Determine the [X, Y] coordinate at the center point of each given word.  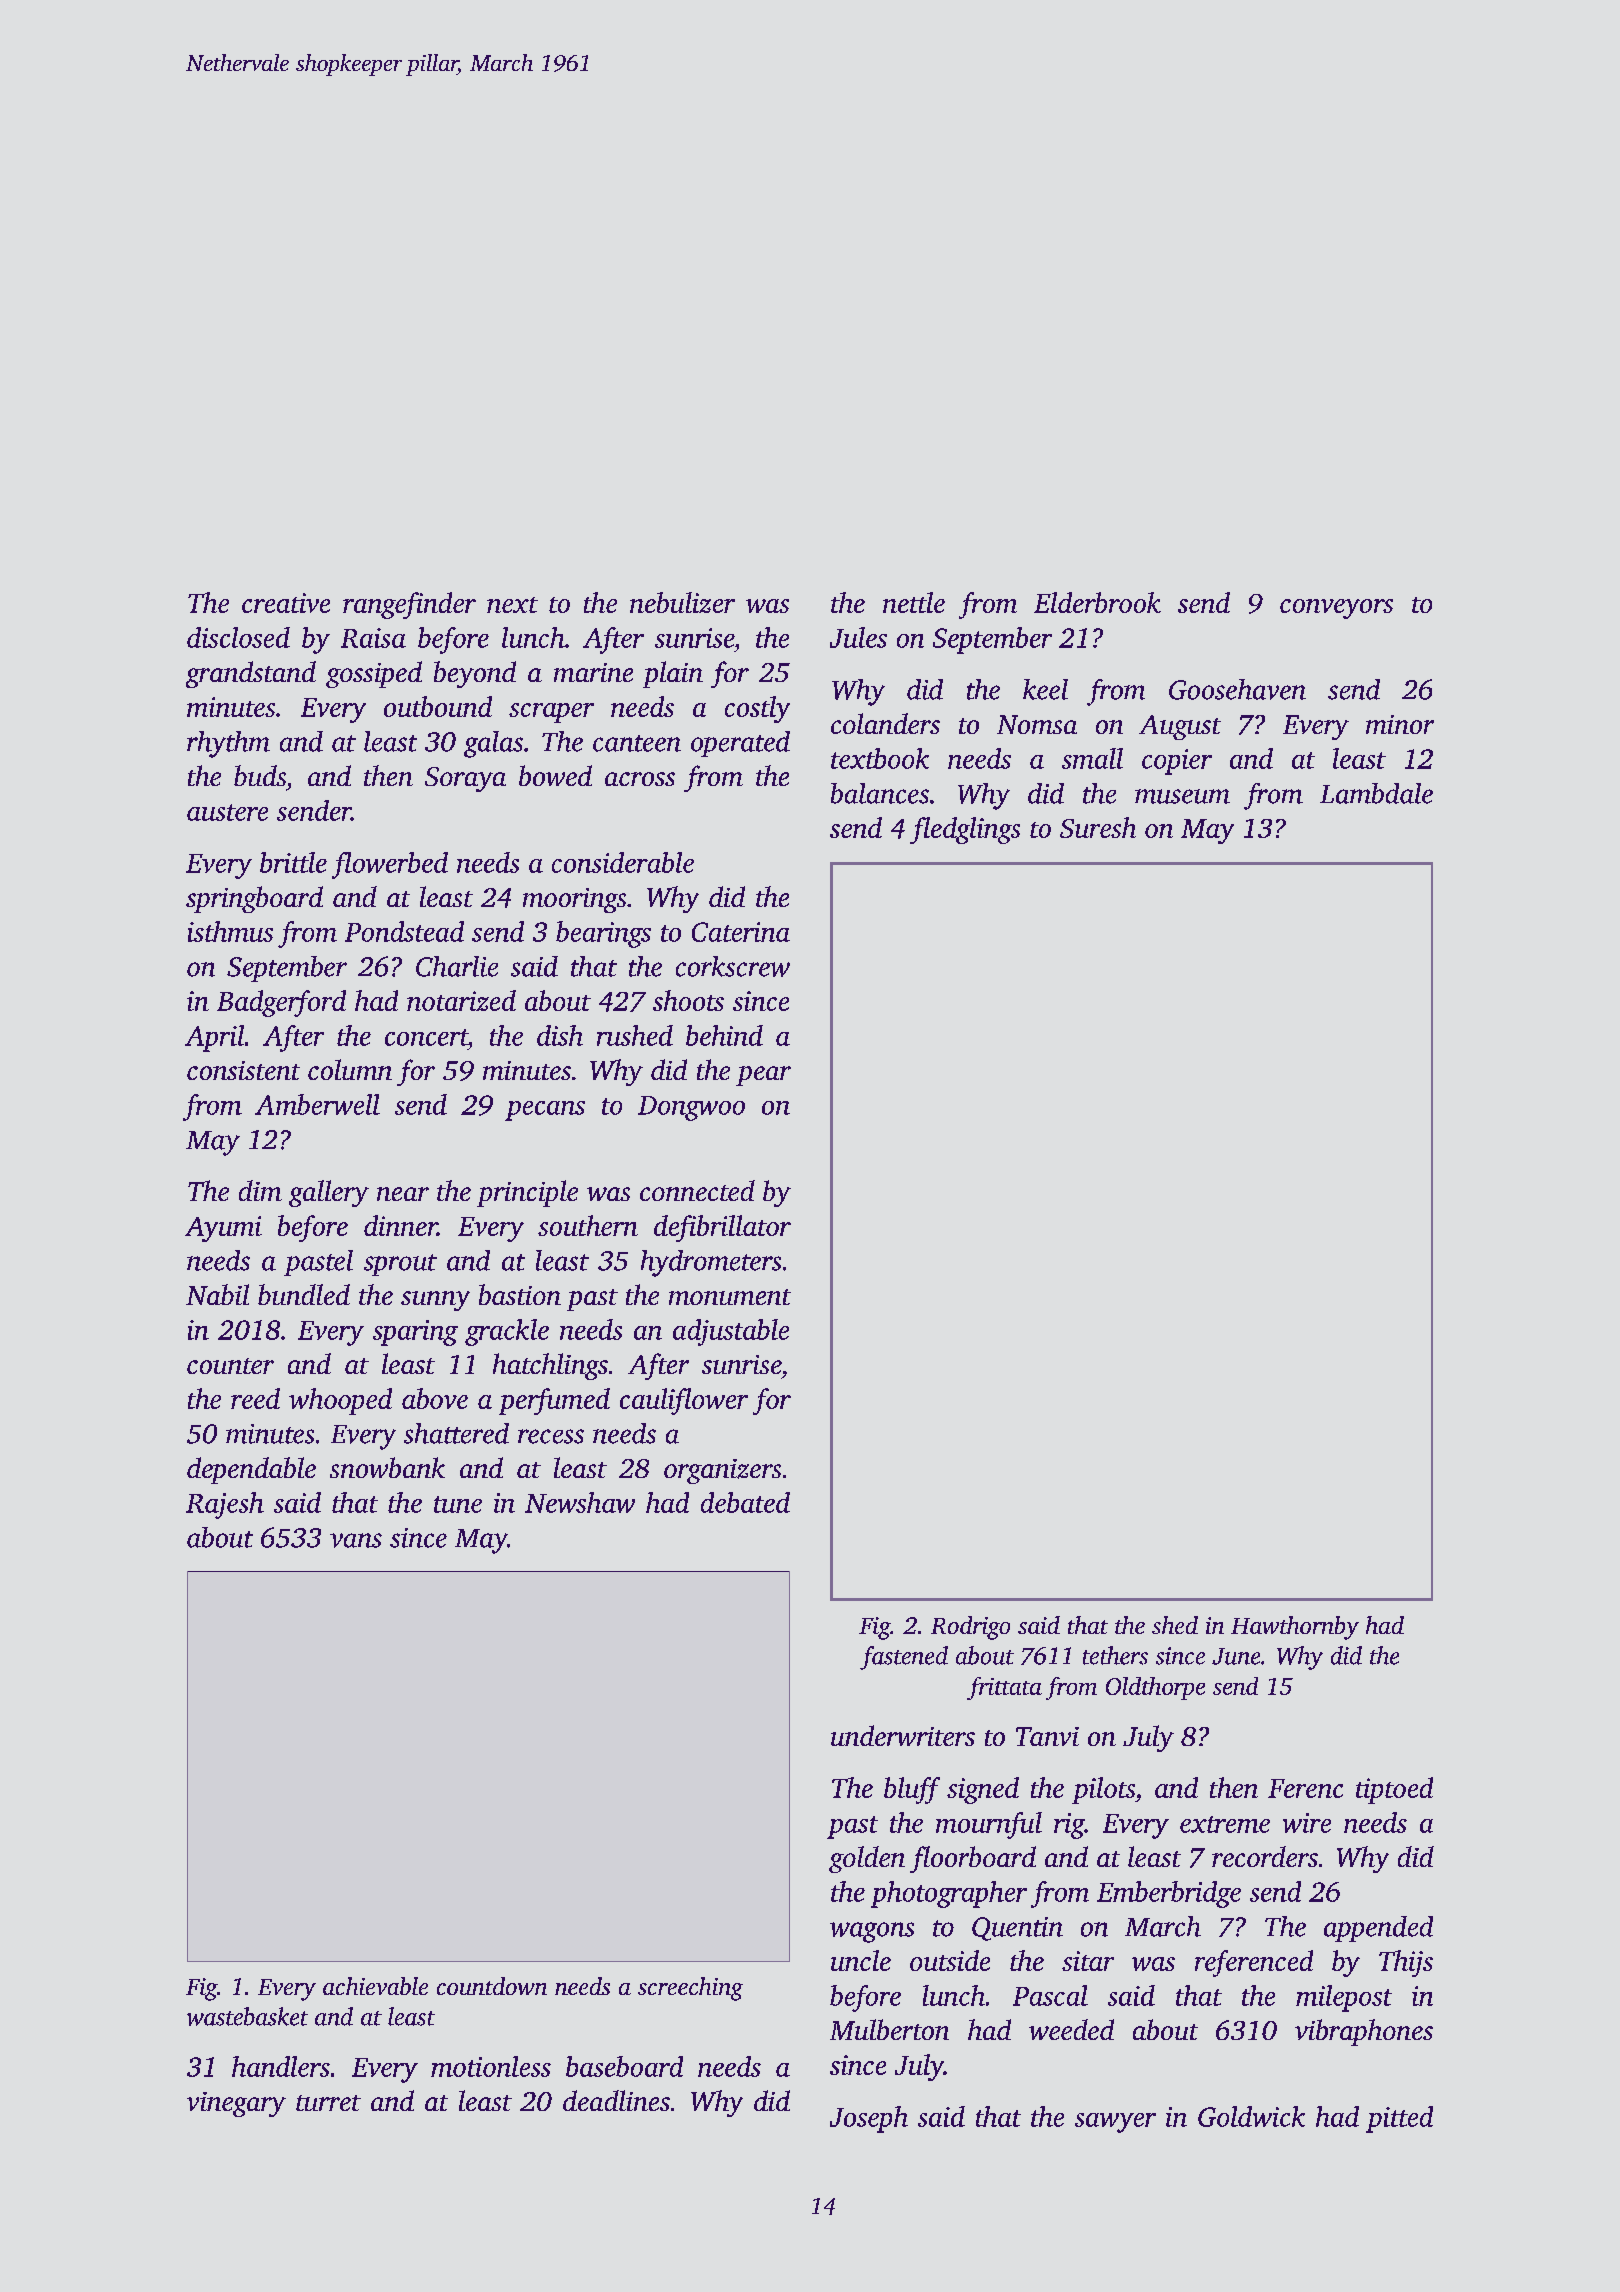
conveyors [1336, 609]
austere [227, 812]
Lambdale [1376, 793]
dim [260, 1190]
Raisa [373, 638]
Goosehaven [1237, 689]
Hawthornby [1295, 1628]
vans [356, 1540]
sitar [1088, 1961]
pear [763, 1076]
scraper [551, 713]
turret [328, 2103]
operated [740, 744]
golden [867, 1859]
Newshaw [580, 1502]
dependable [251, 1470]
